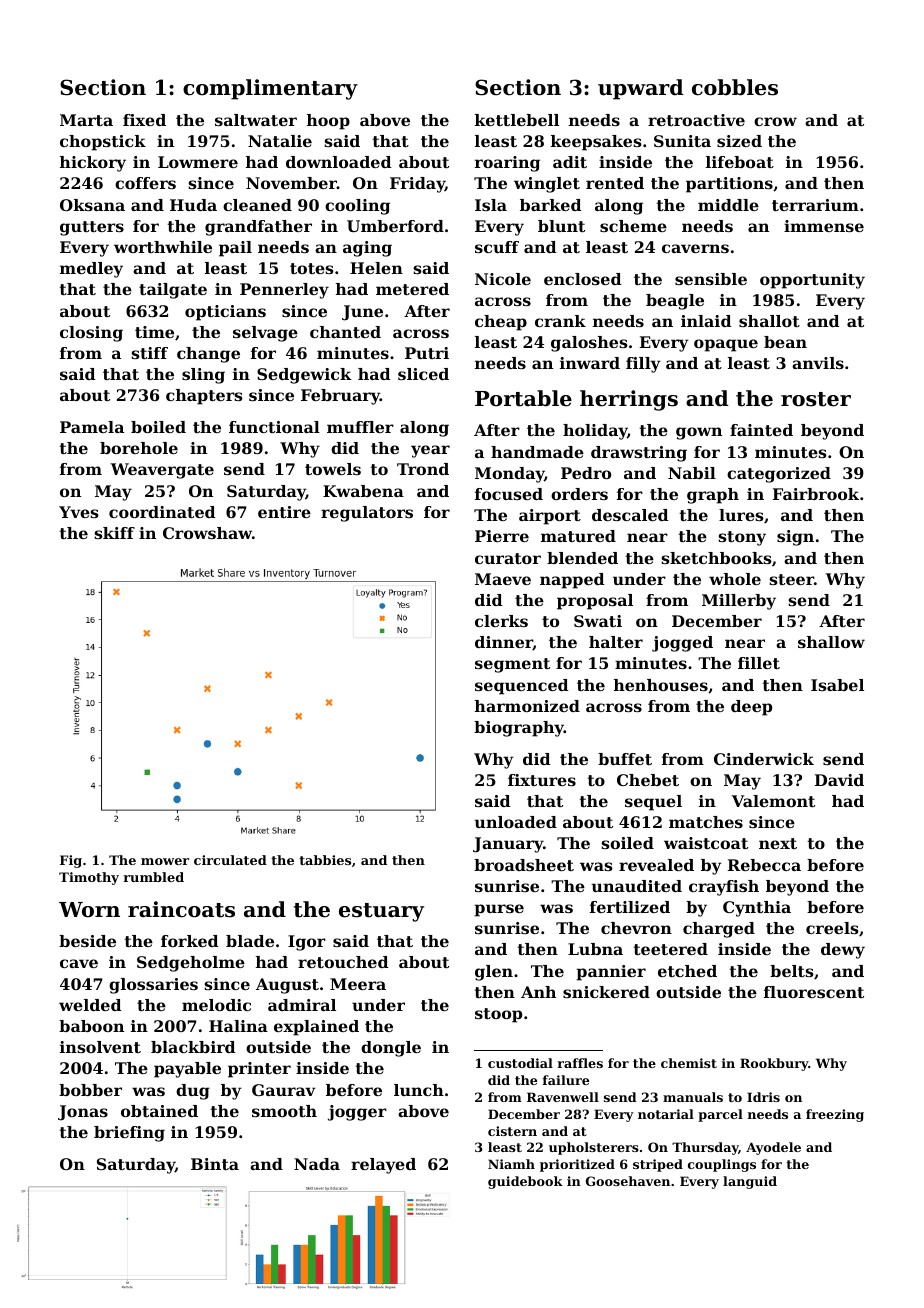 The image size is (924, 1308). Describe the element at coordinates (716, 558) in the page. I see `sketchbooks` at that location.
